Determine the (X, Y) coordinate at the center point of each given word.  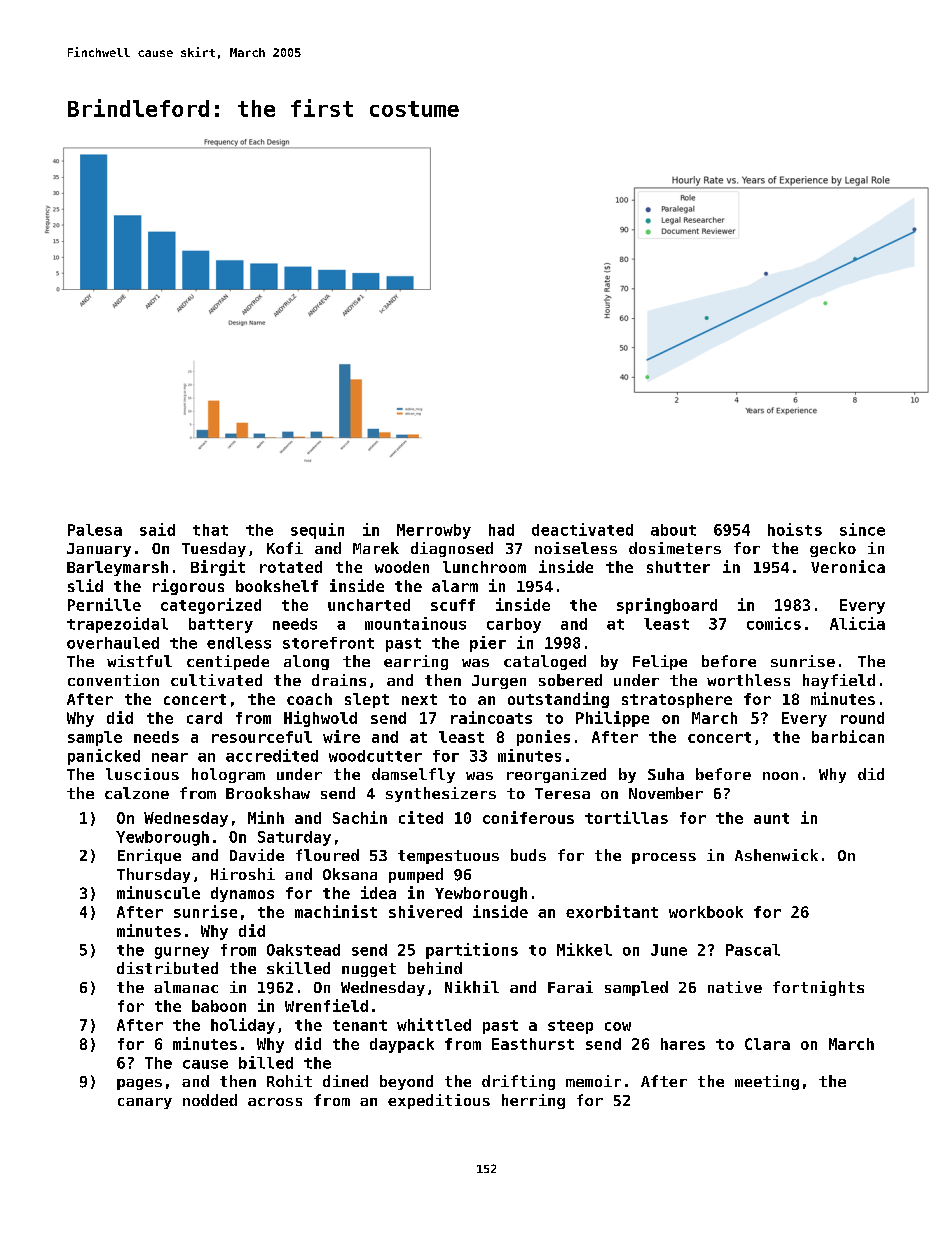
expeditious (439, 1101)
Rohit (289, 1081)
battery (221, 625)
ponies (543, 738)
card (204, 718)
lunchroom (484, 567)
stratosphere (677, 700)
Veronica (848, 566)
